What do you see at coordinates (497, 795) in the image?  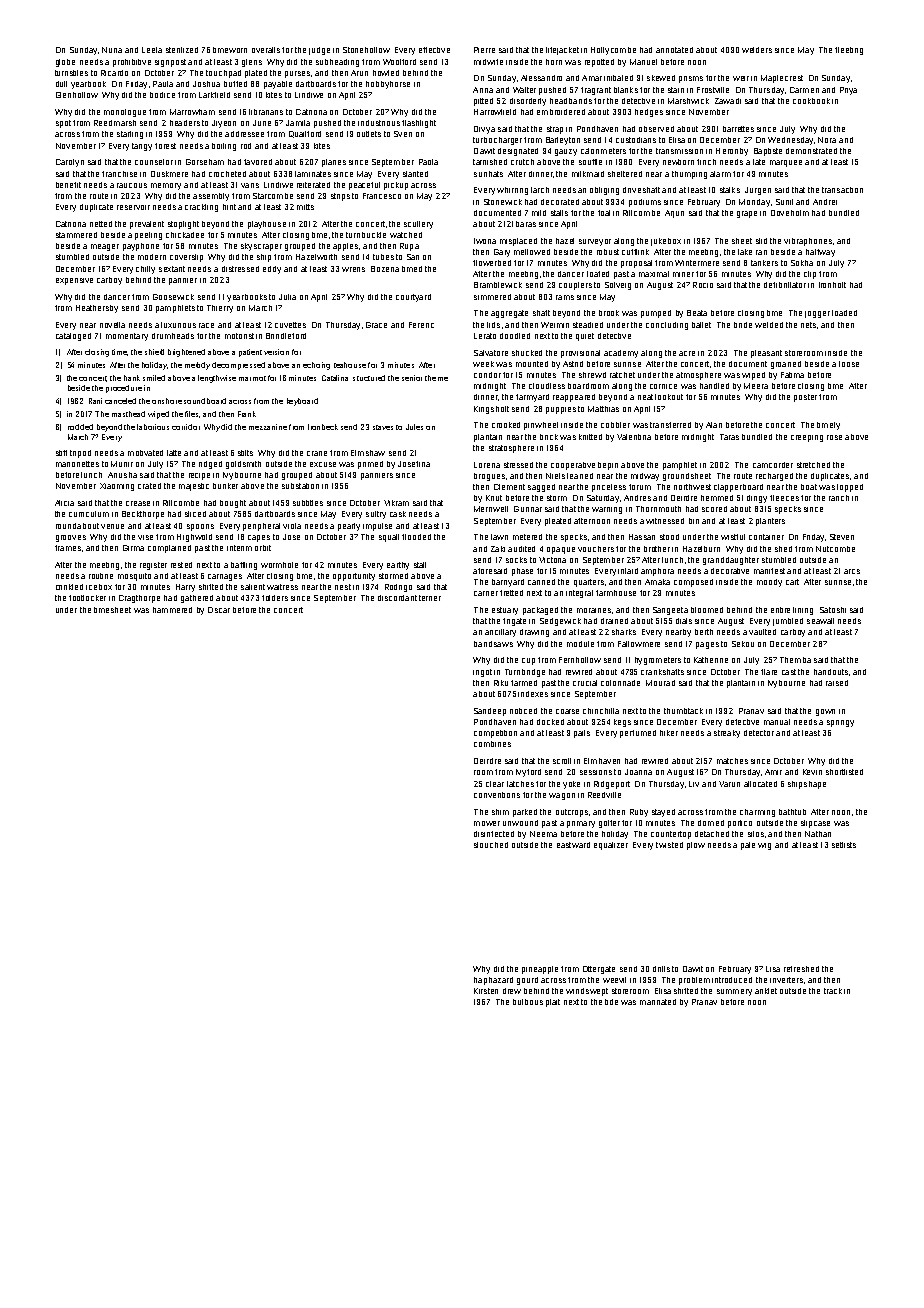 I see `conventions` at bounding box center [497, 795].
